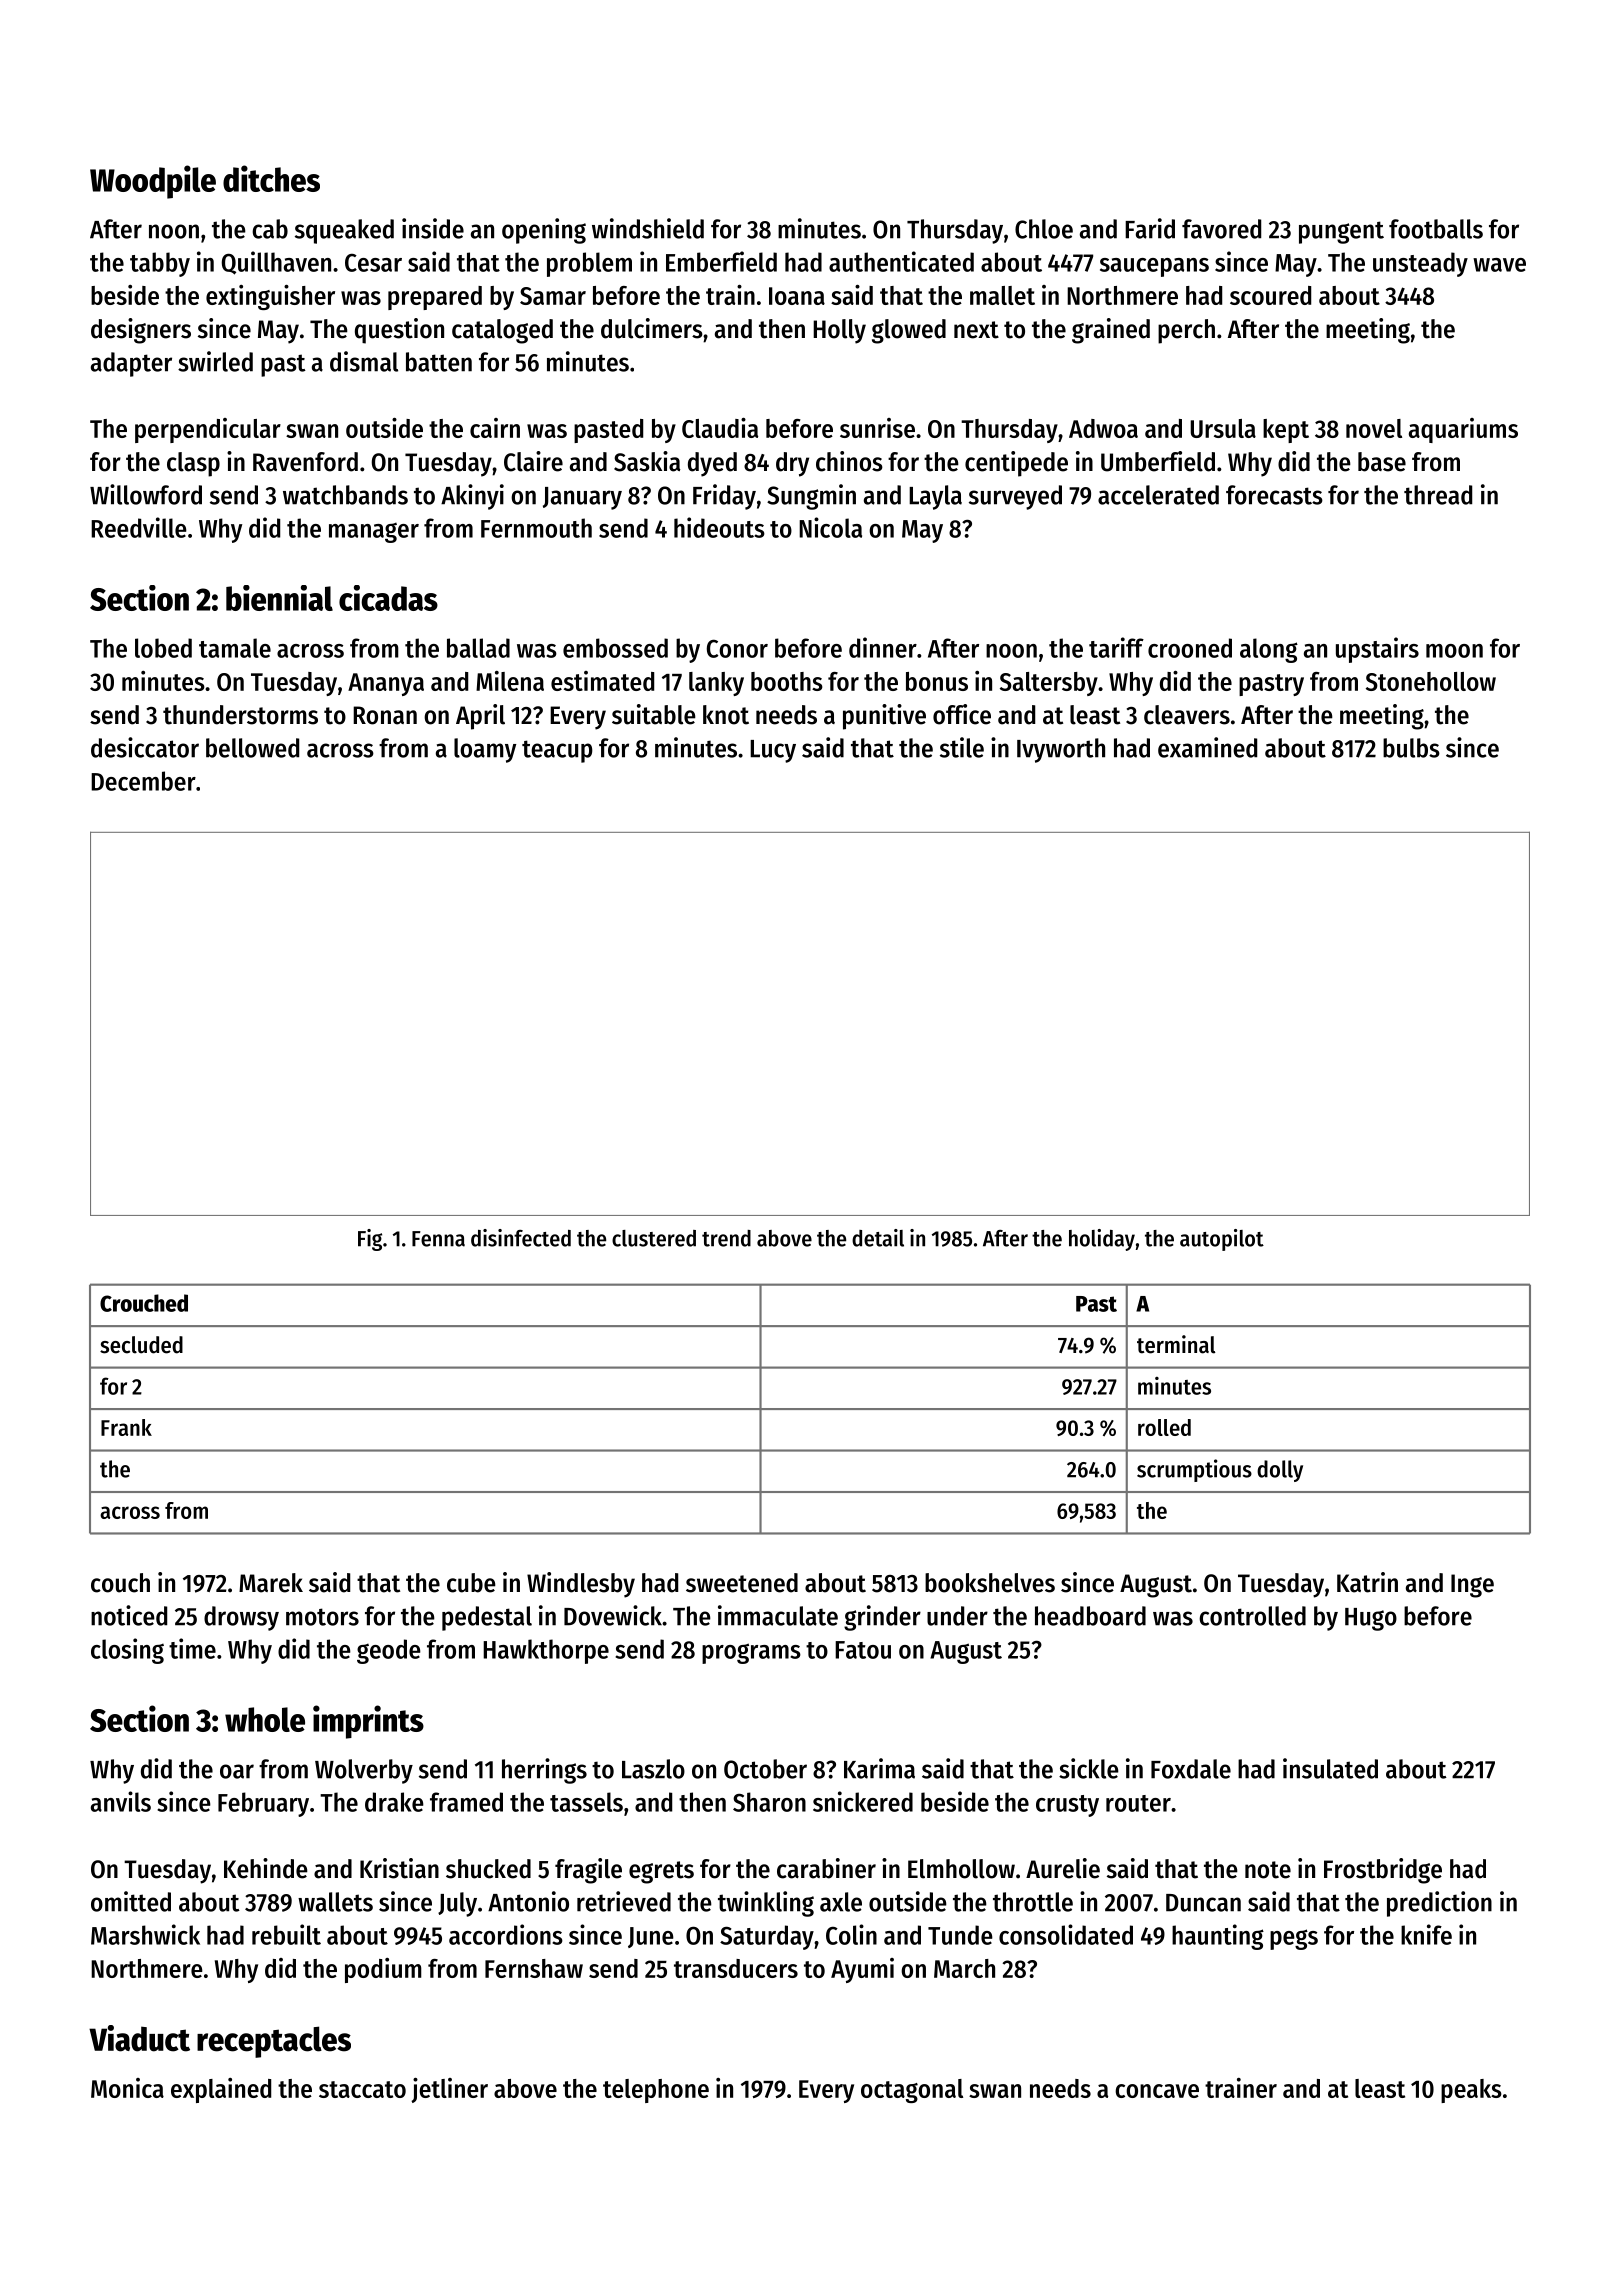 This screenshot has width=1620, height=2292. I want to click on octagonal, so click(912, 2091).
